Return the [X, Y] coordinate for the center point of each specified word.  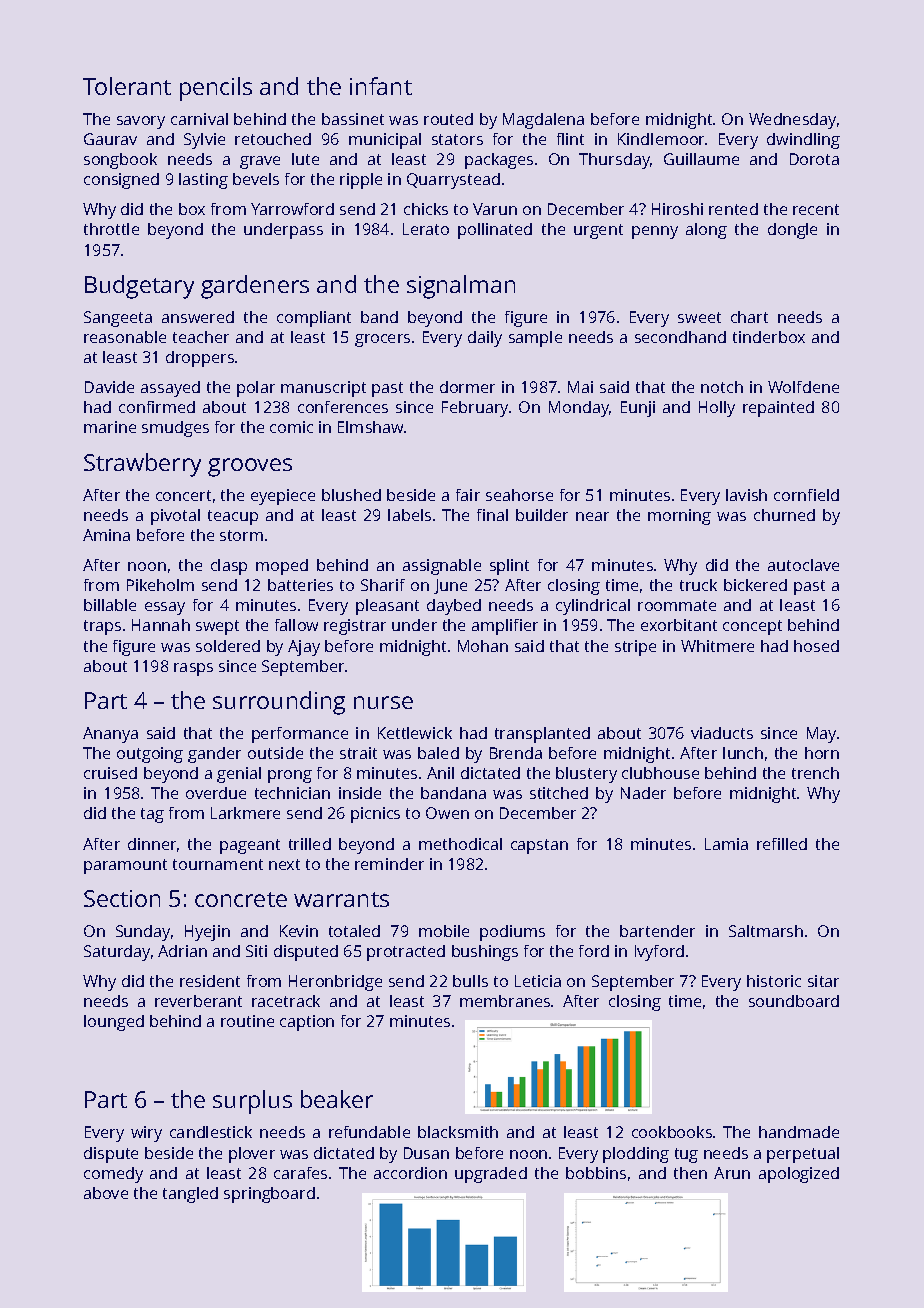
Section [122, 898]
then [690, 1173]
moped [282, 567]
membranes [505, 1001]
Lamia [726, 844]
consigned [121, 181]
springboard [269, 1195]
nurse [383, 702]
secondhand [680, 337]
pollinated [495, 231]
